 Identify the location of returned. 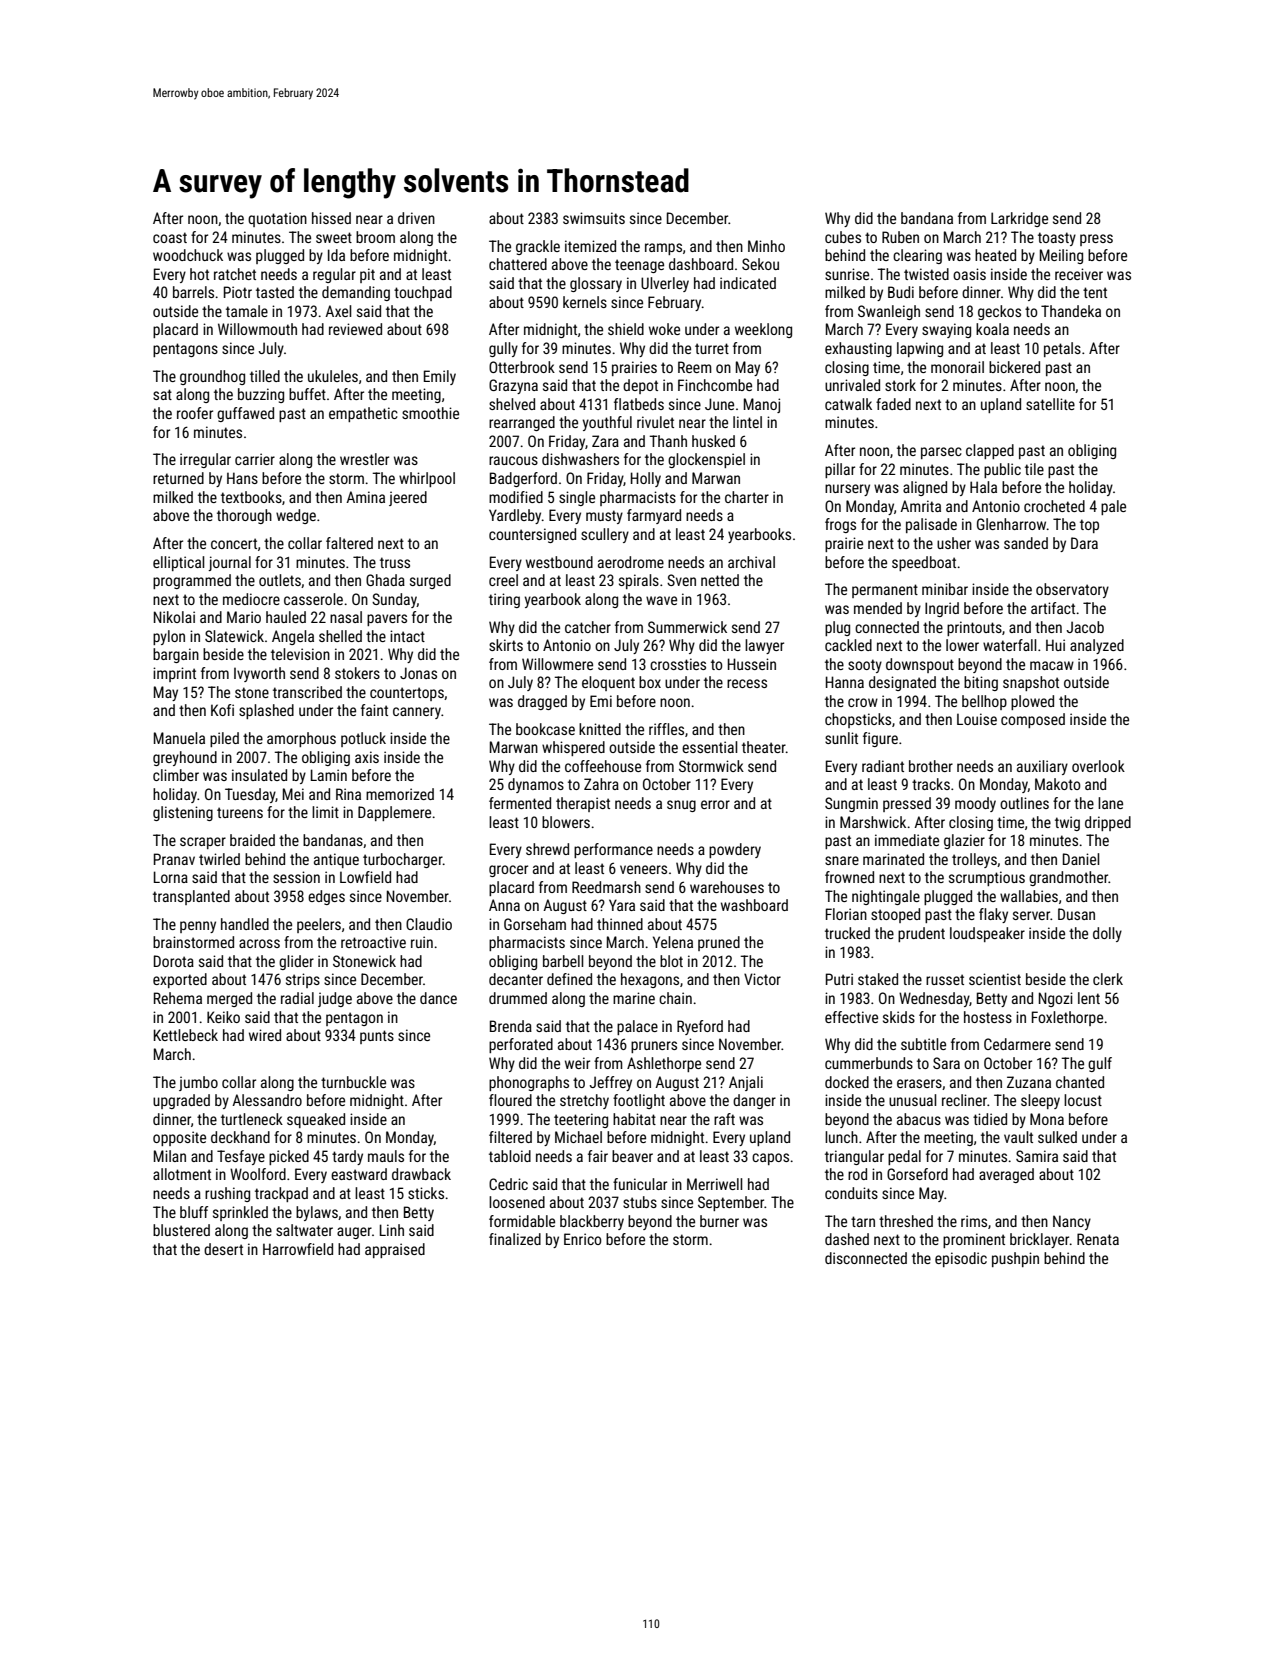
(178, 478).
